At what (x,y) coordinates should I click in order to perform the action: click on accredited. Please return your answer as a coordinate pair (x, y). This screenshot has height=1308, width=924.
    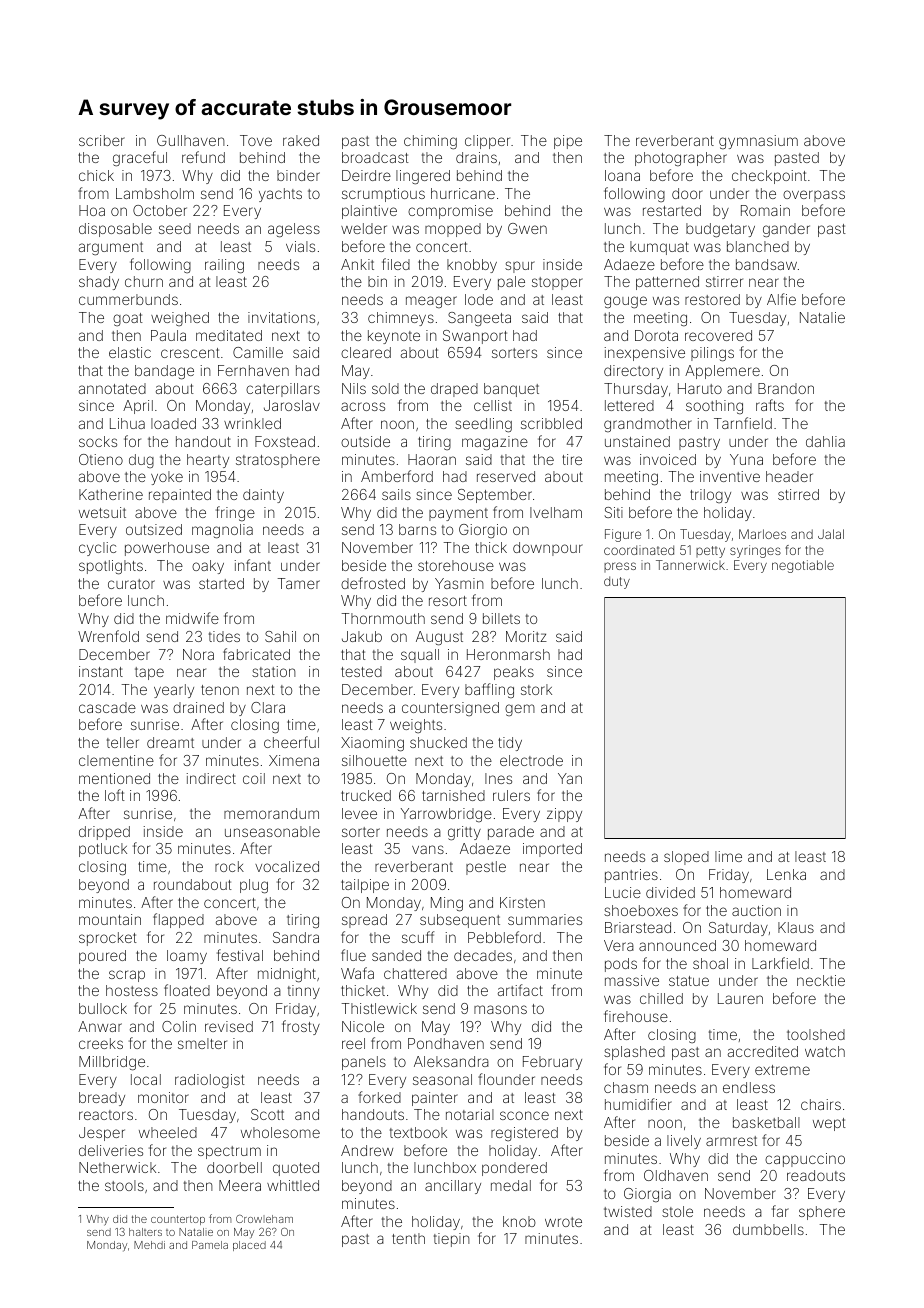
    Looking at the image, I should click on (763, 1051).
